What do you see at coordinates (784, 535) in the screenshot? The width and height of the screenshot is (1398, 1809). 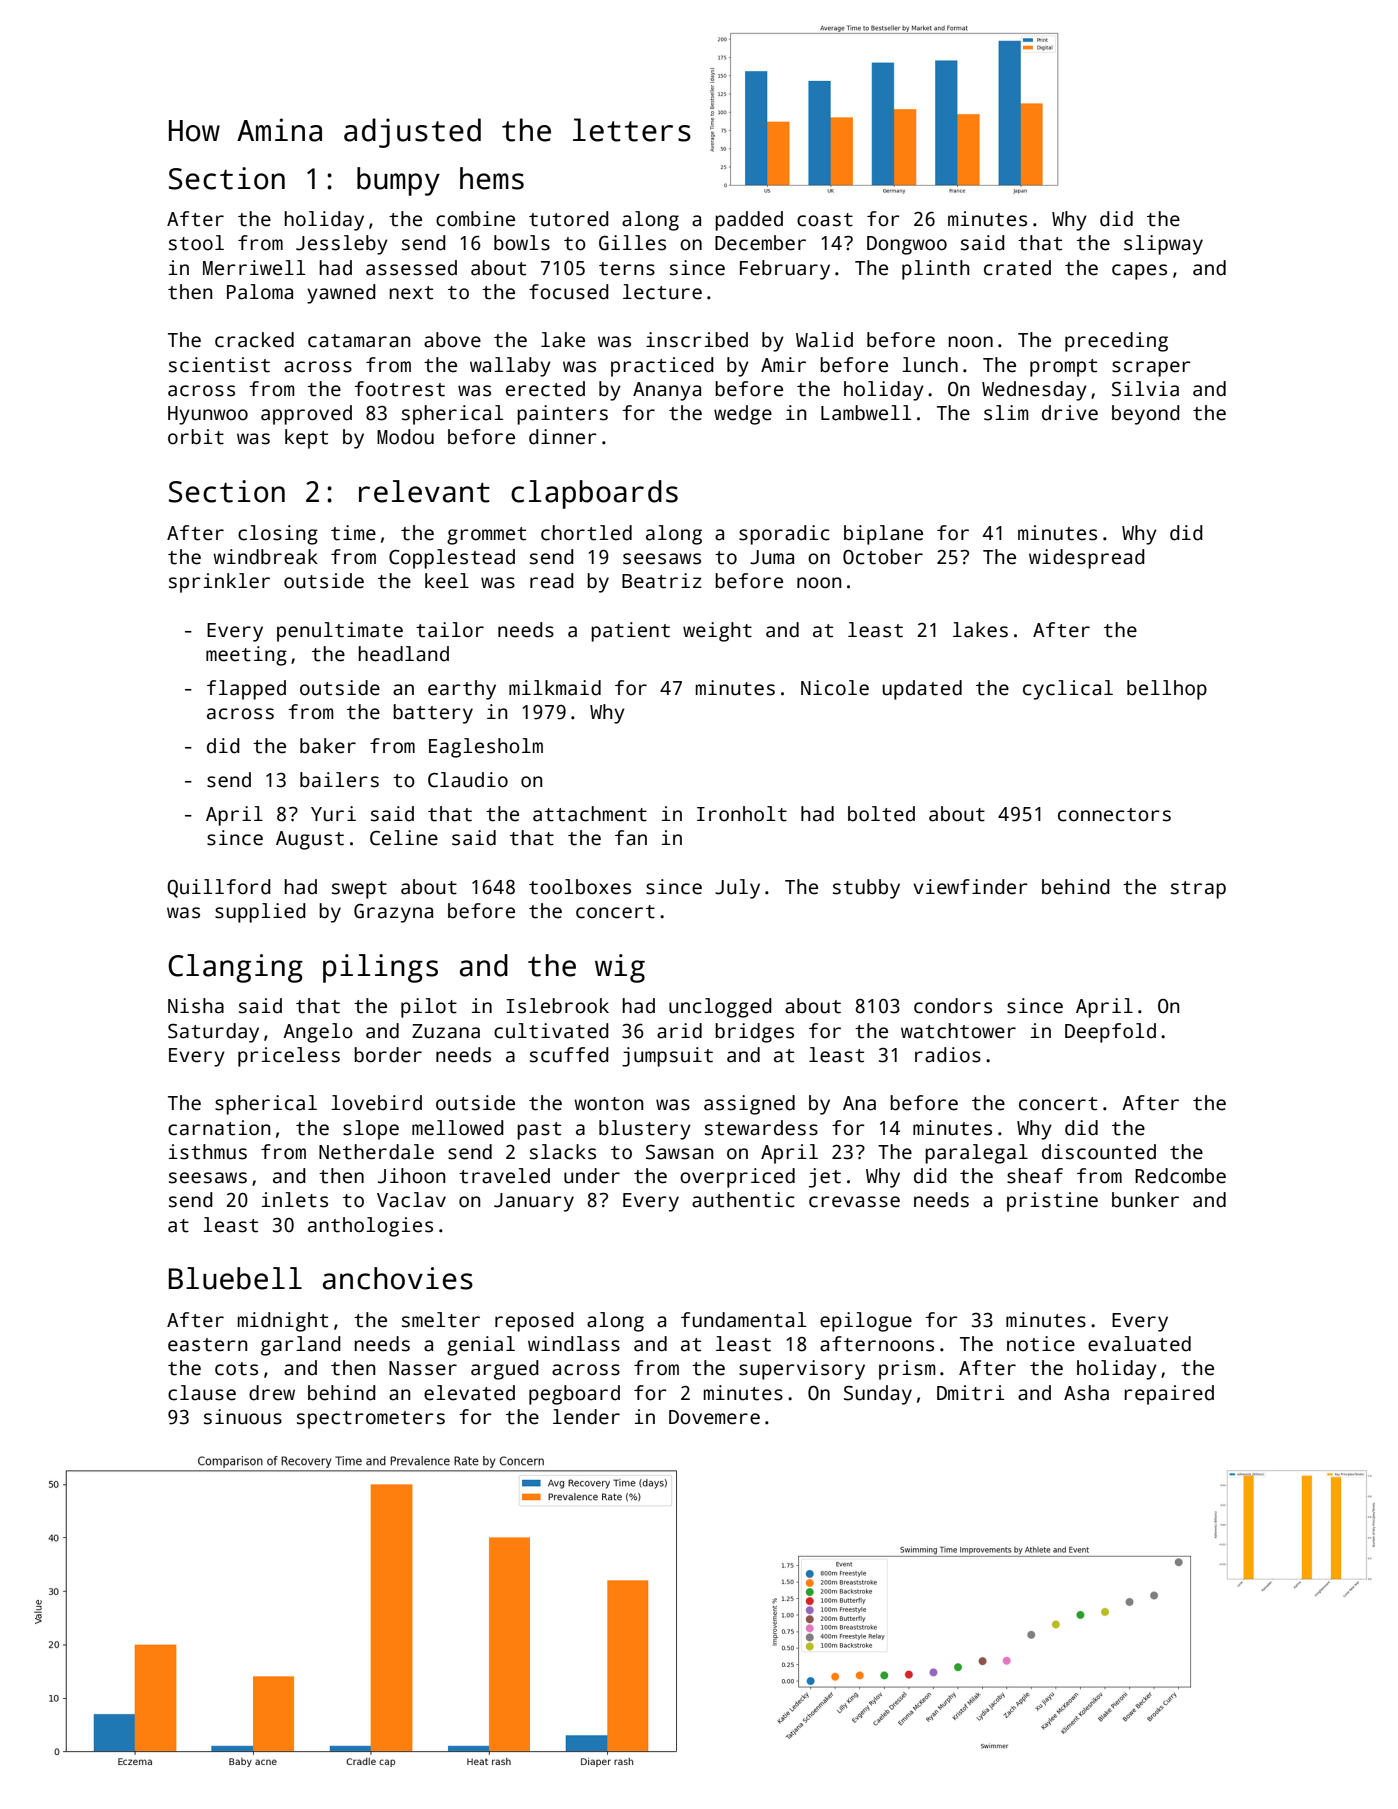 I see `sporadic` at bounding box center [784, 535].
